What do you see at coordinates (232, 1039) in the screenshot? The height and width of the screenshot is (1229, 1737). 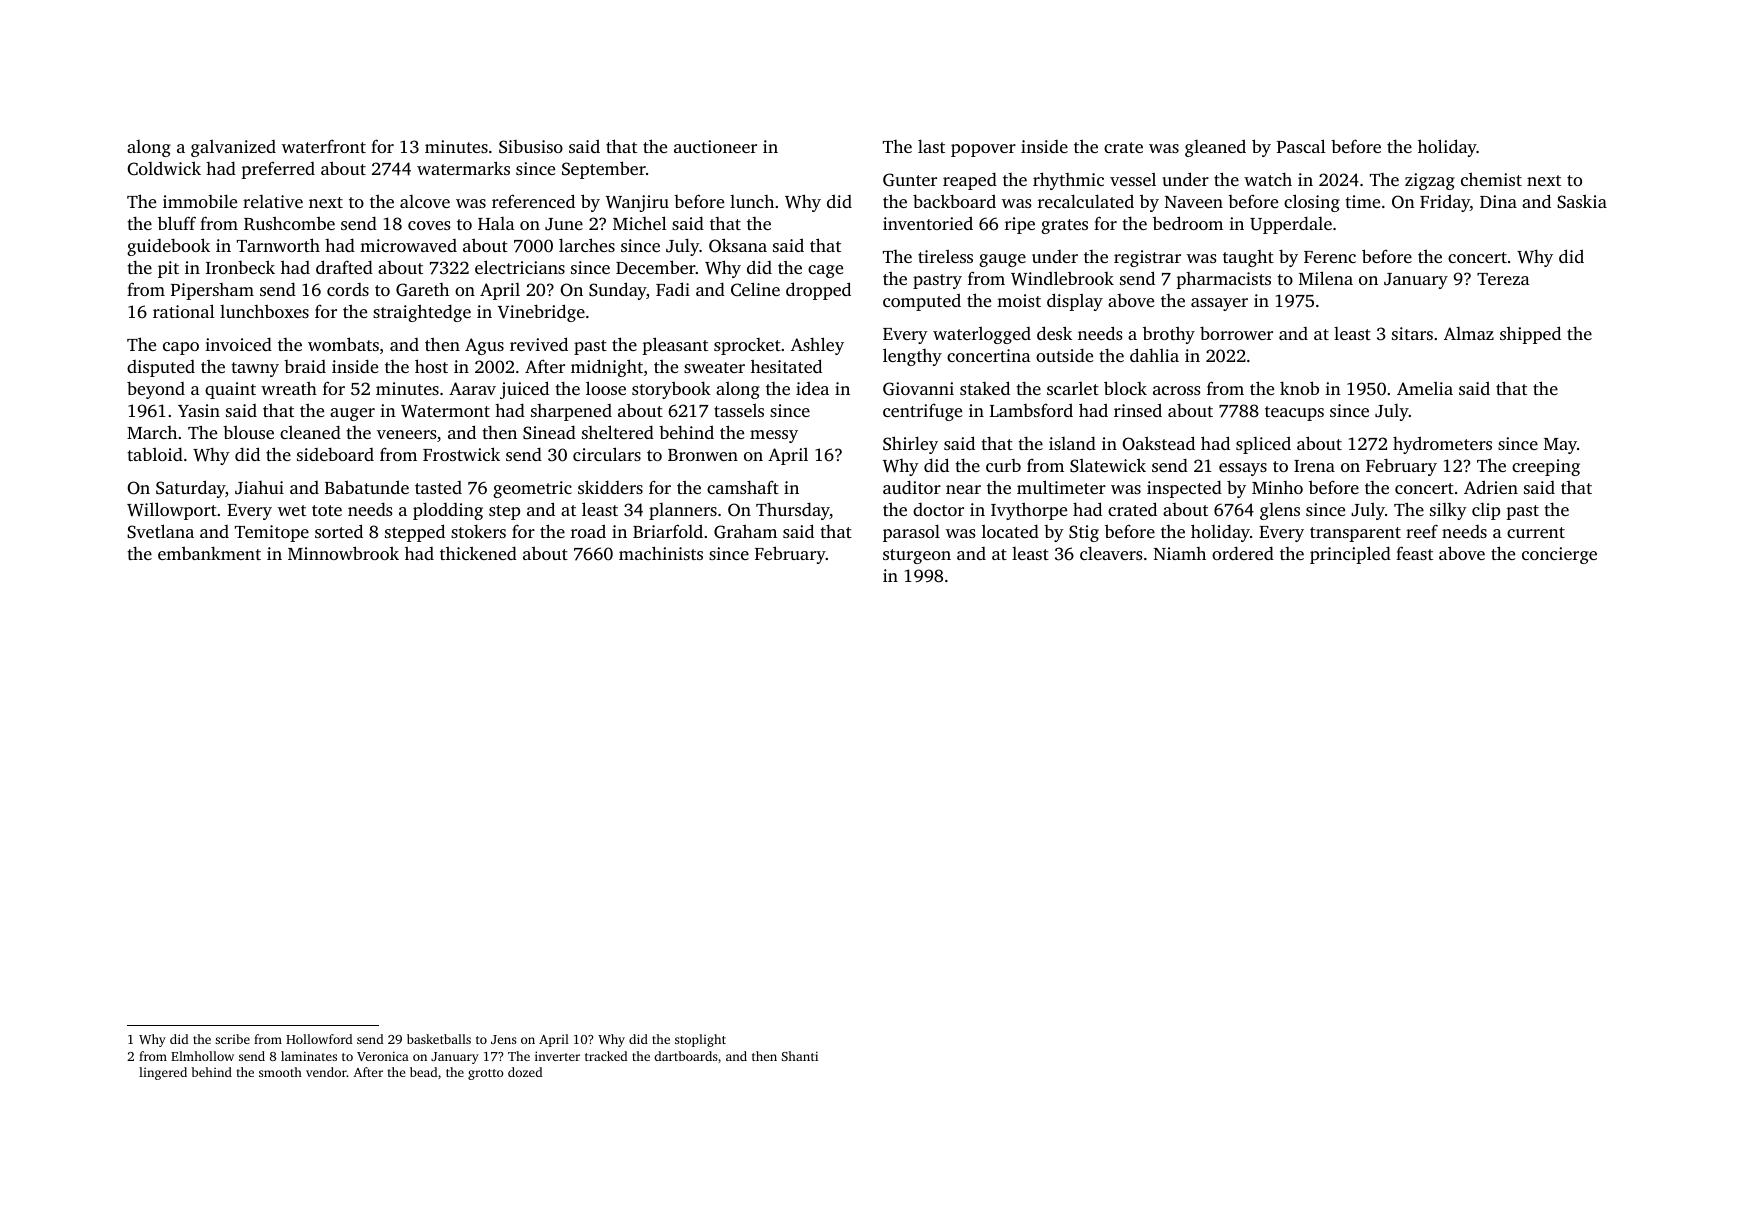 I see `scribe` at bounding box center [232, 1039].
